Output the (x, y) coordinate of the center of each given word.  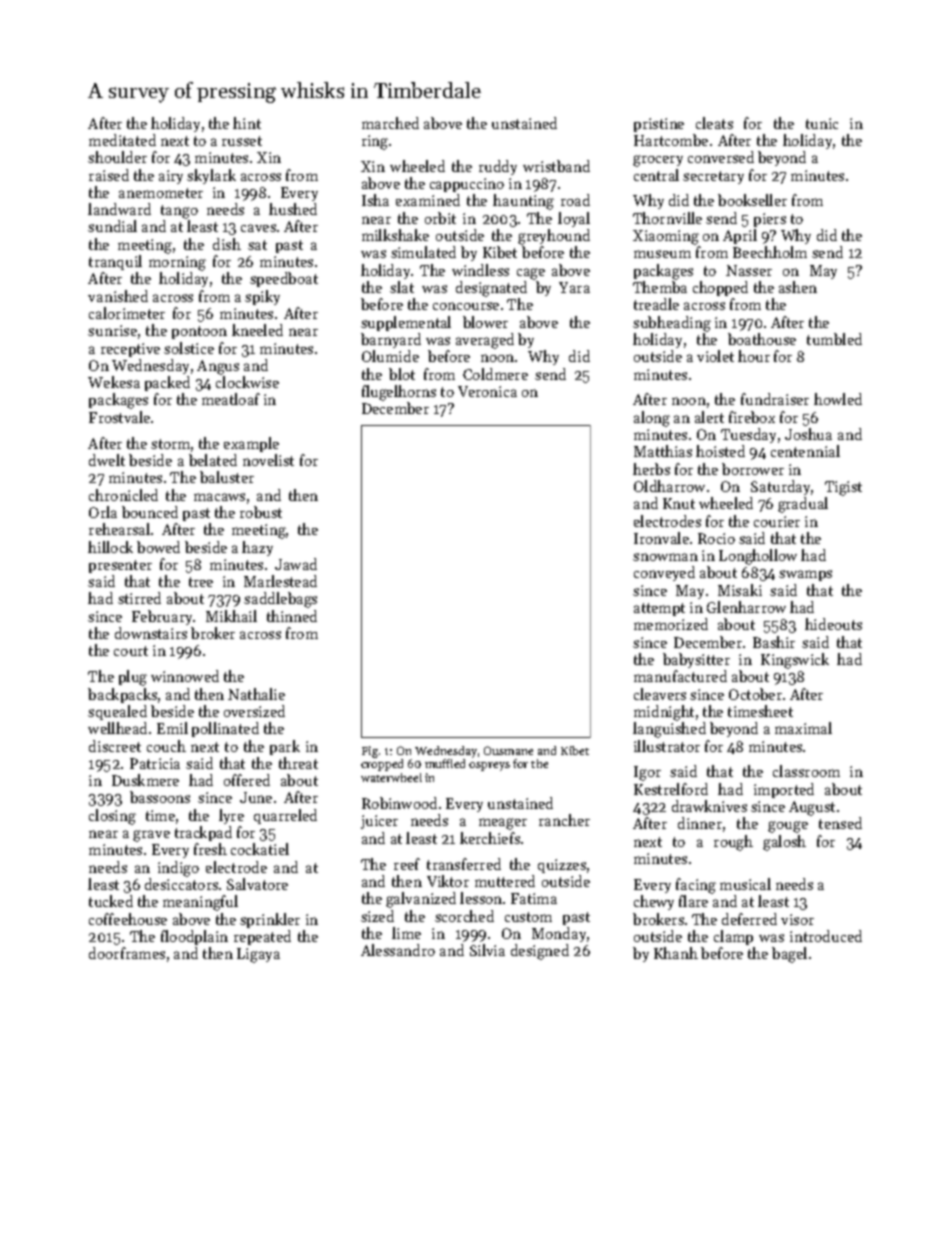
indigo (178, 869)
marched (390, 123)
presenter (120, 566)
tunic (822, 123)
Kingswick (795, 661)
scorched (464, 916)
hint (247, 123)
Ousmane (508, 750)
